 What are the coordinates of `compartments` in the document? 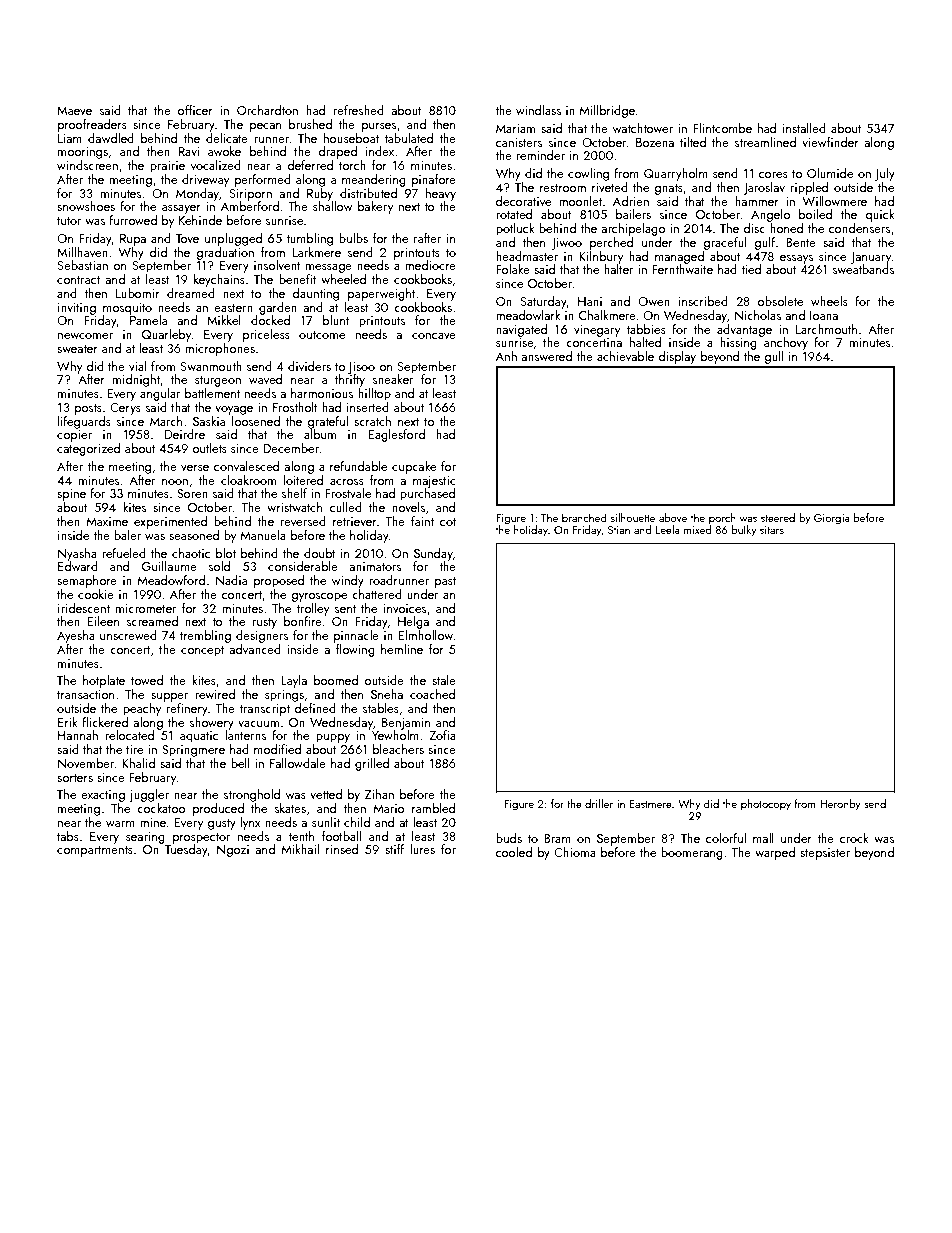 It's located at (95, 851).
